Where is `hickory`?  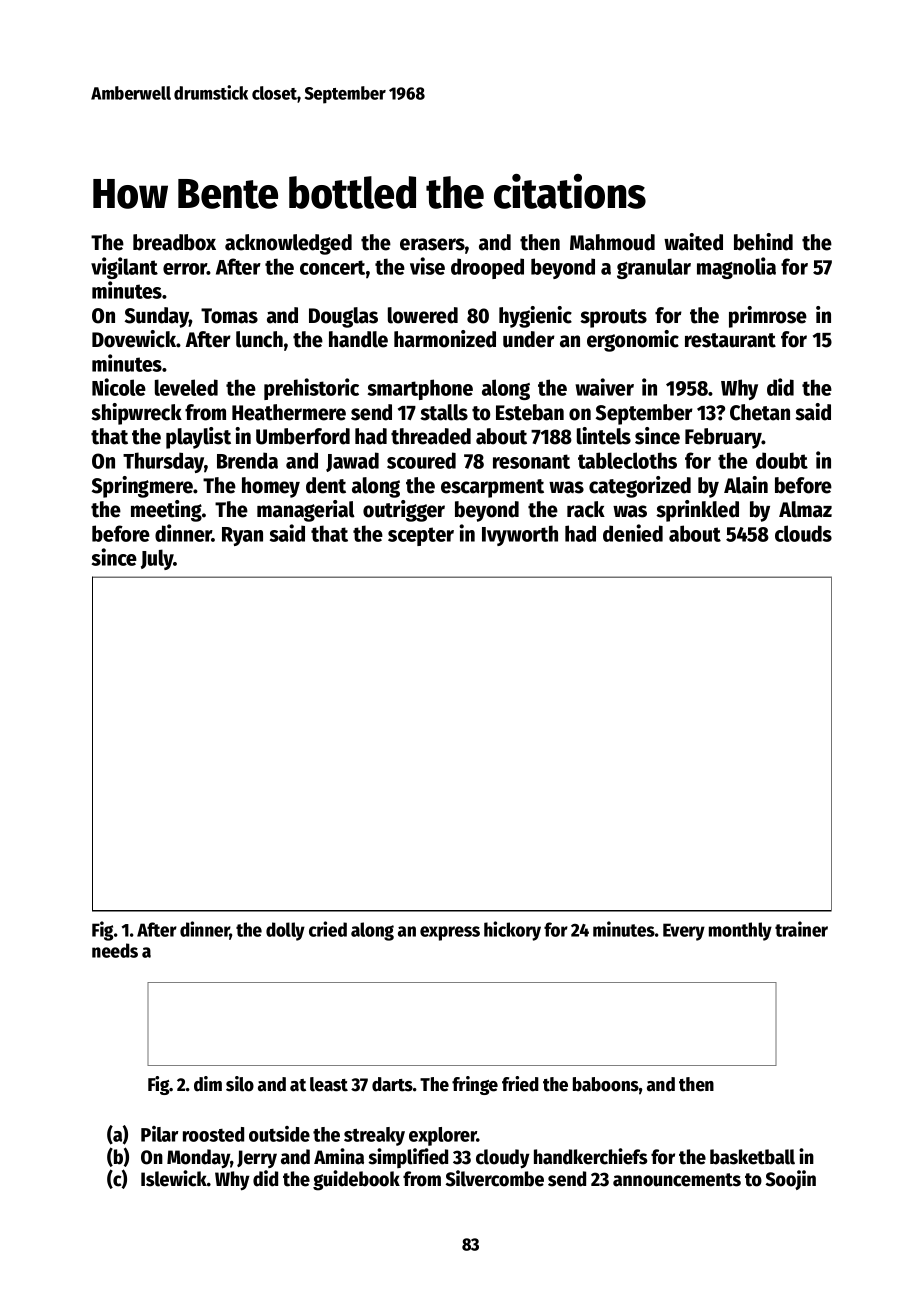
hickory is located at coordinates (512, 931).
